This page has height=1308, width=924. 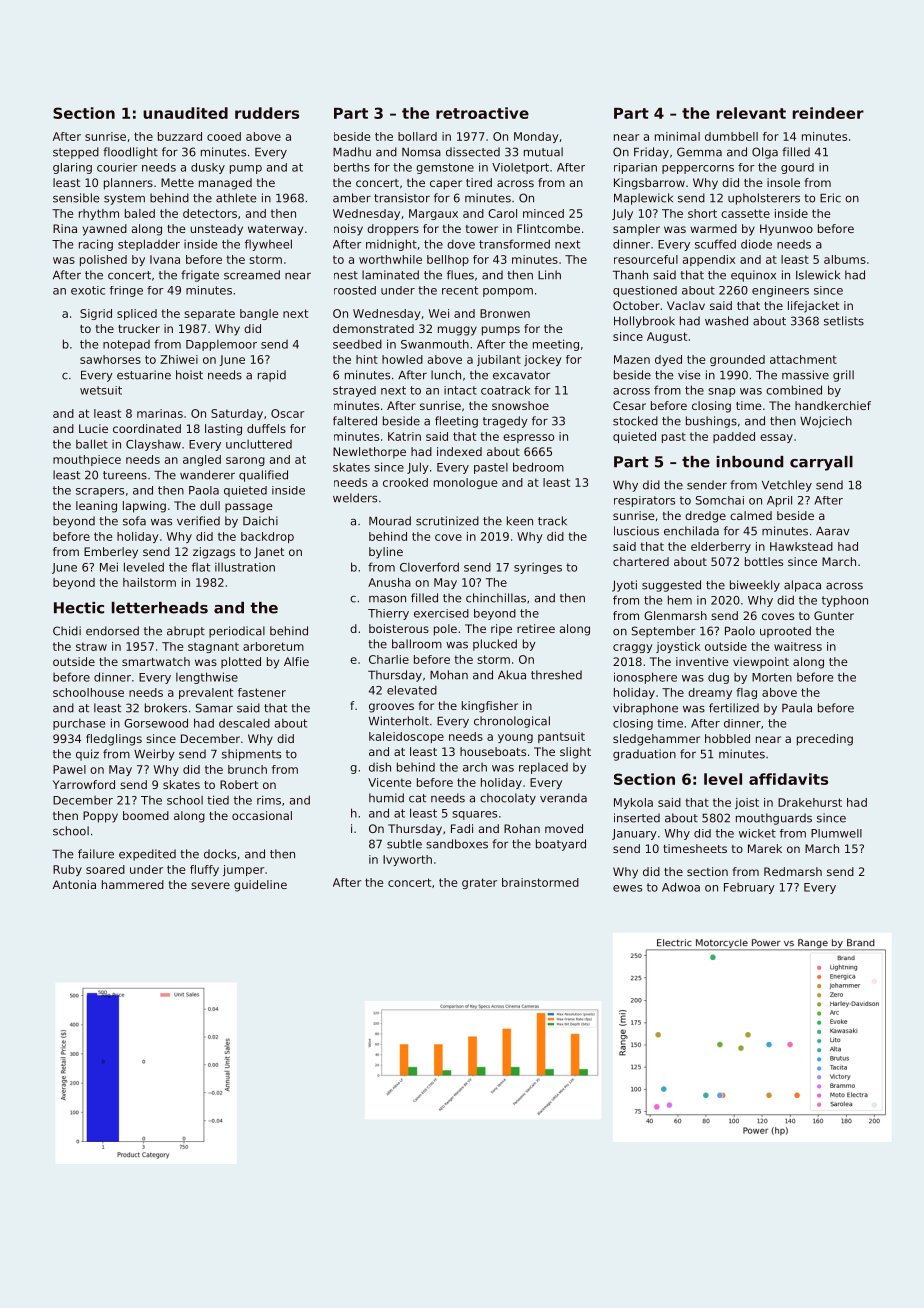 I want to click on failure, so click(x=96, y=854).
